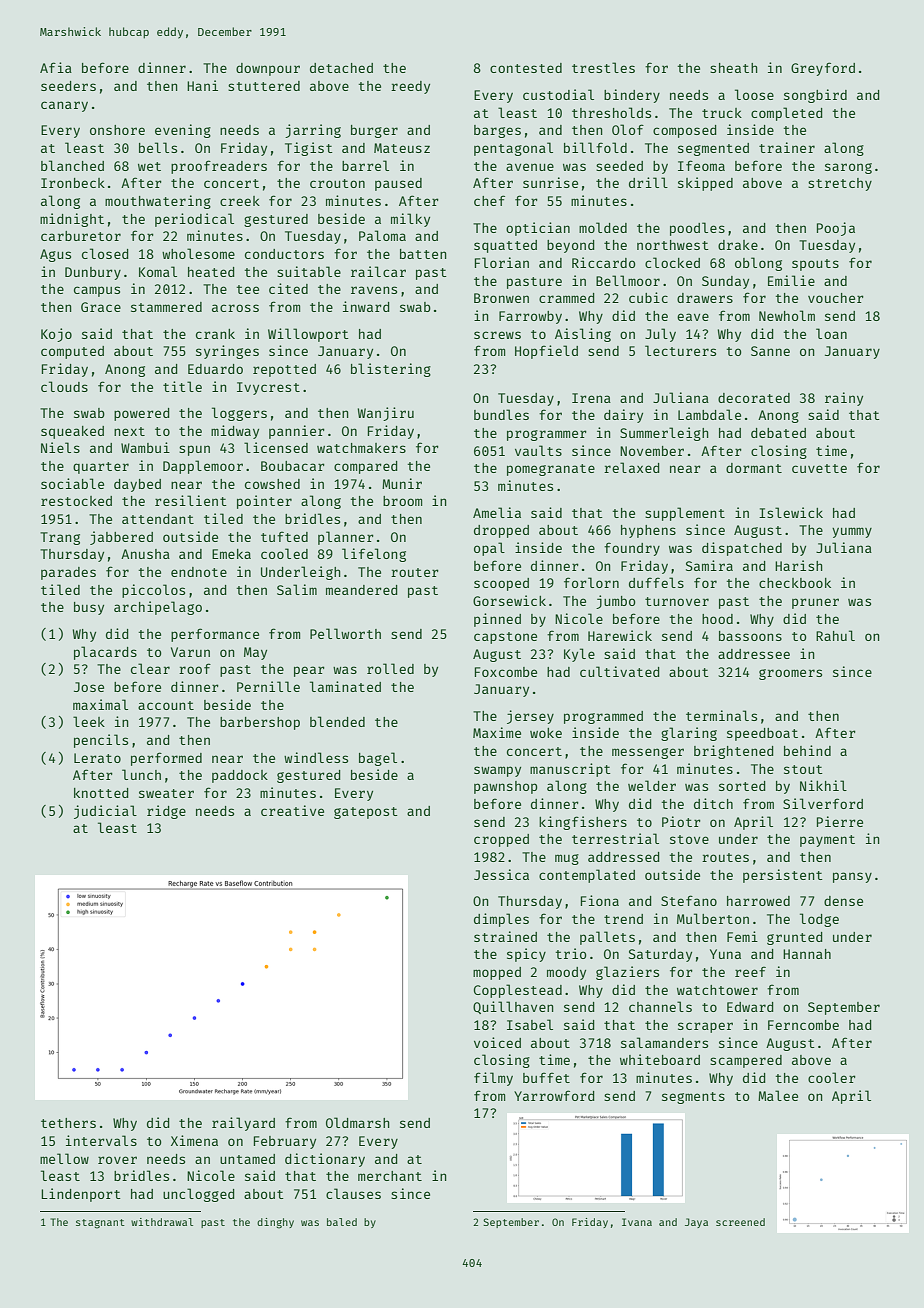 This screenshot has height=1308, width=924. Describe the element at coordinates (366, 306) in the screenshot. I see `inward` at that location.
